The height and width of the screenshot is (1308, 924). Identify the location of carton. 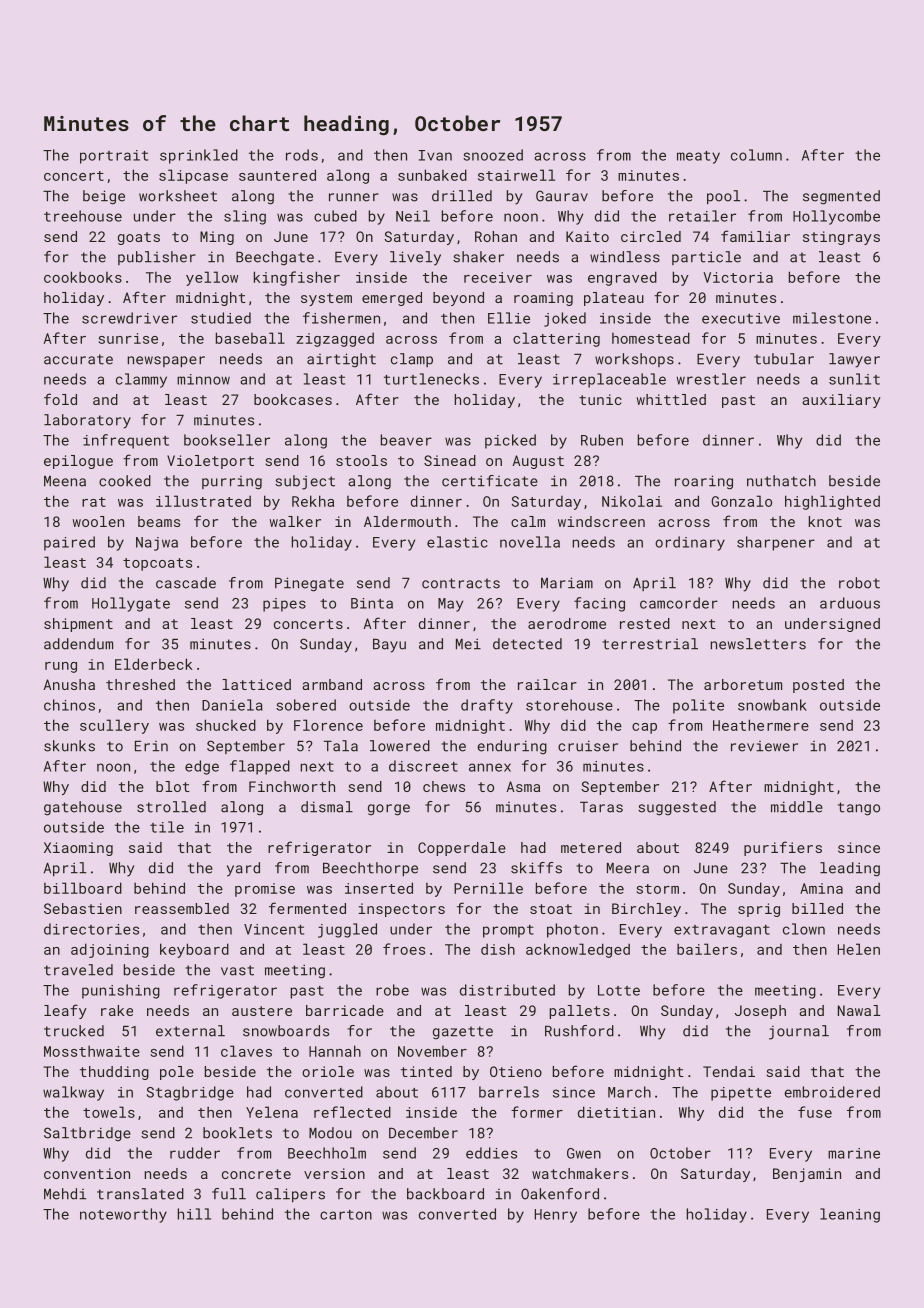
(346, 1215).
